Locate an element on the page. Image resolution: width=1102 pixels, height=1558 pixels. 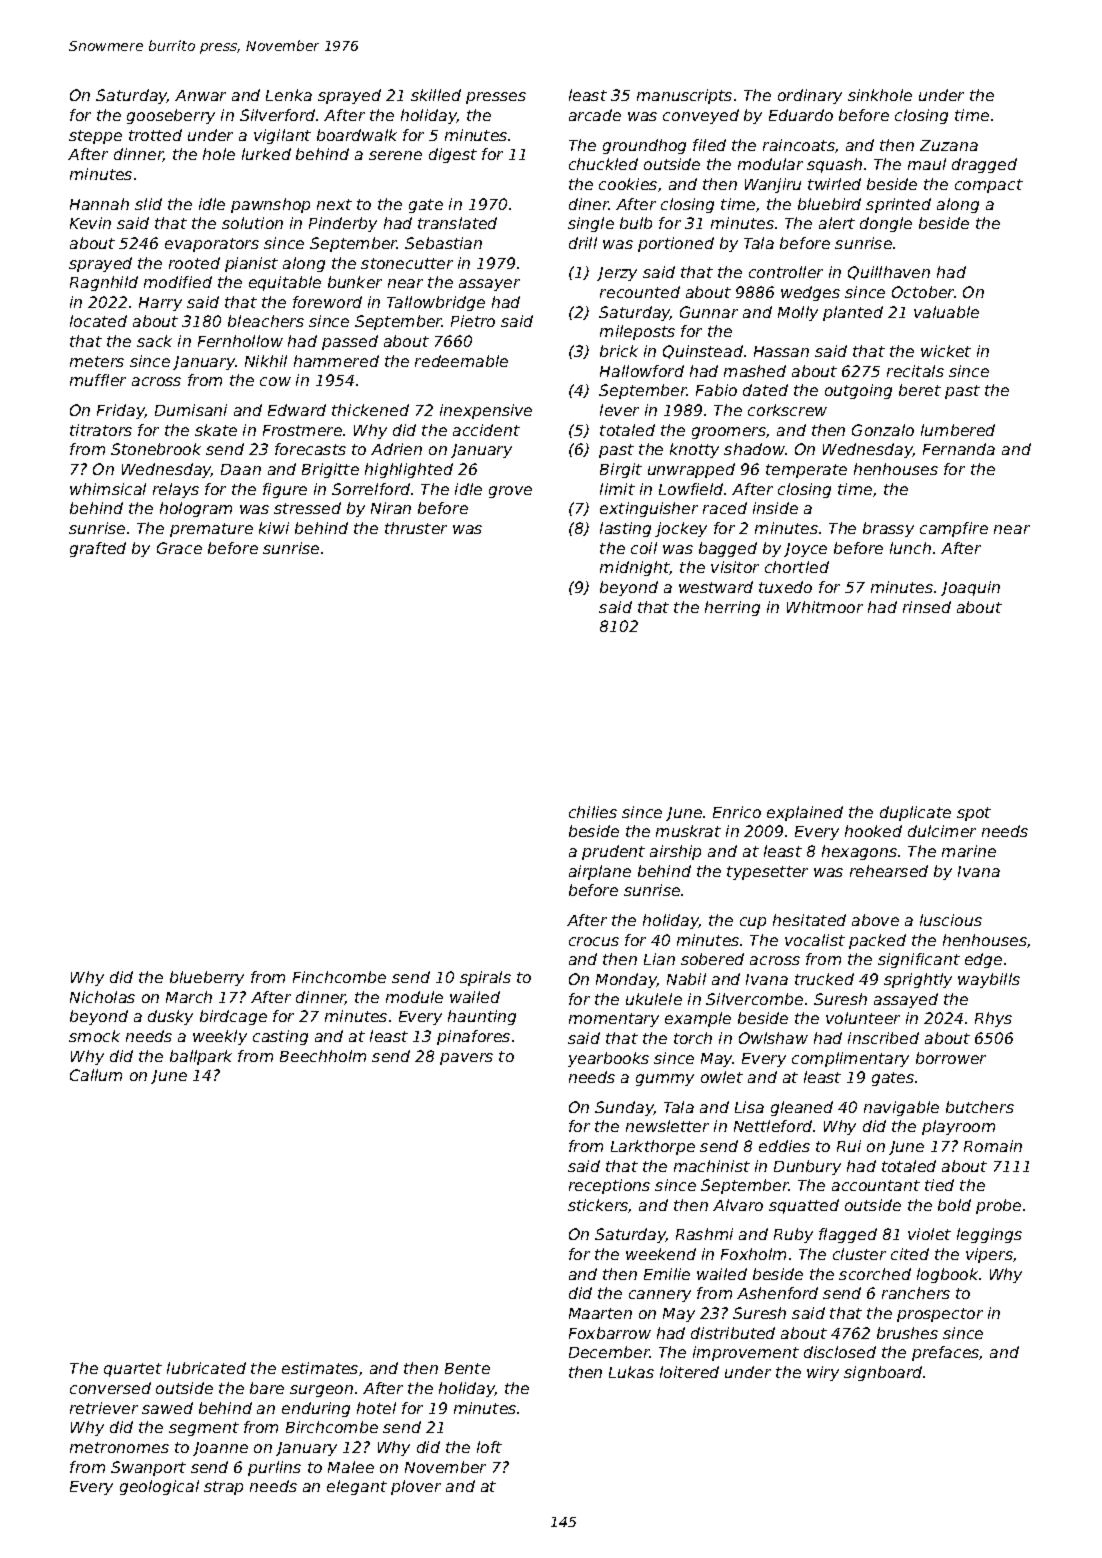
stickers is located at coordinates (598, 1206).
